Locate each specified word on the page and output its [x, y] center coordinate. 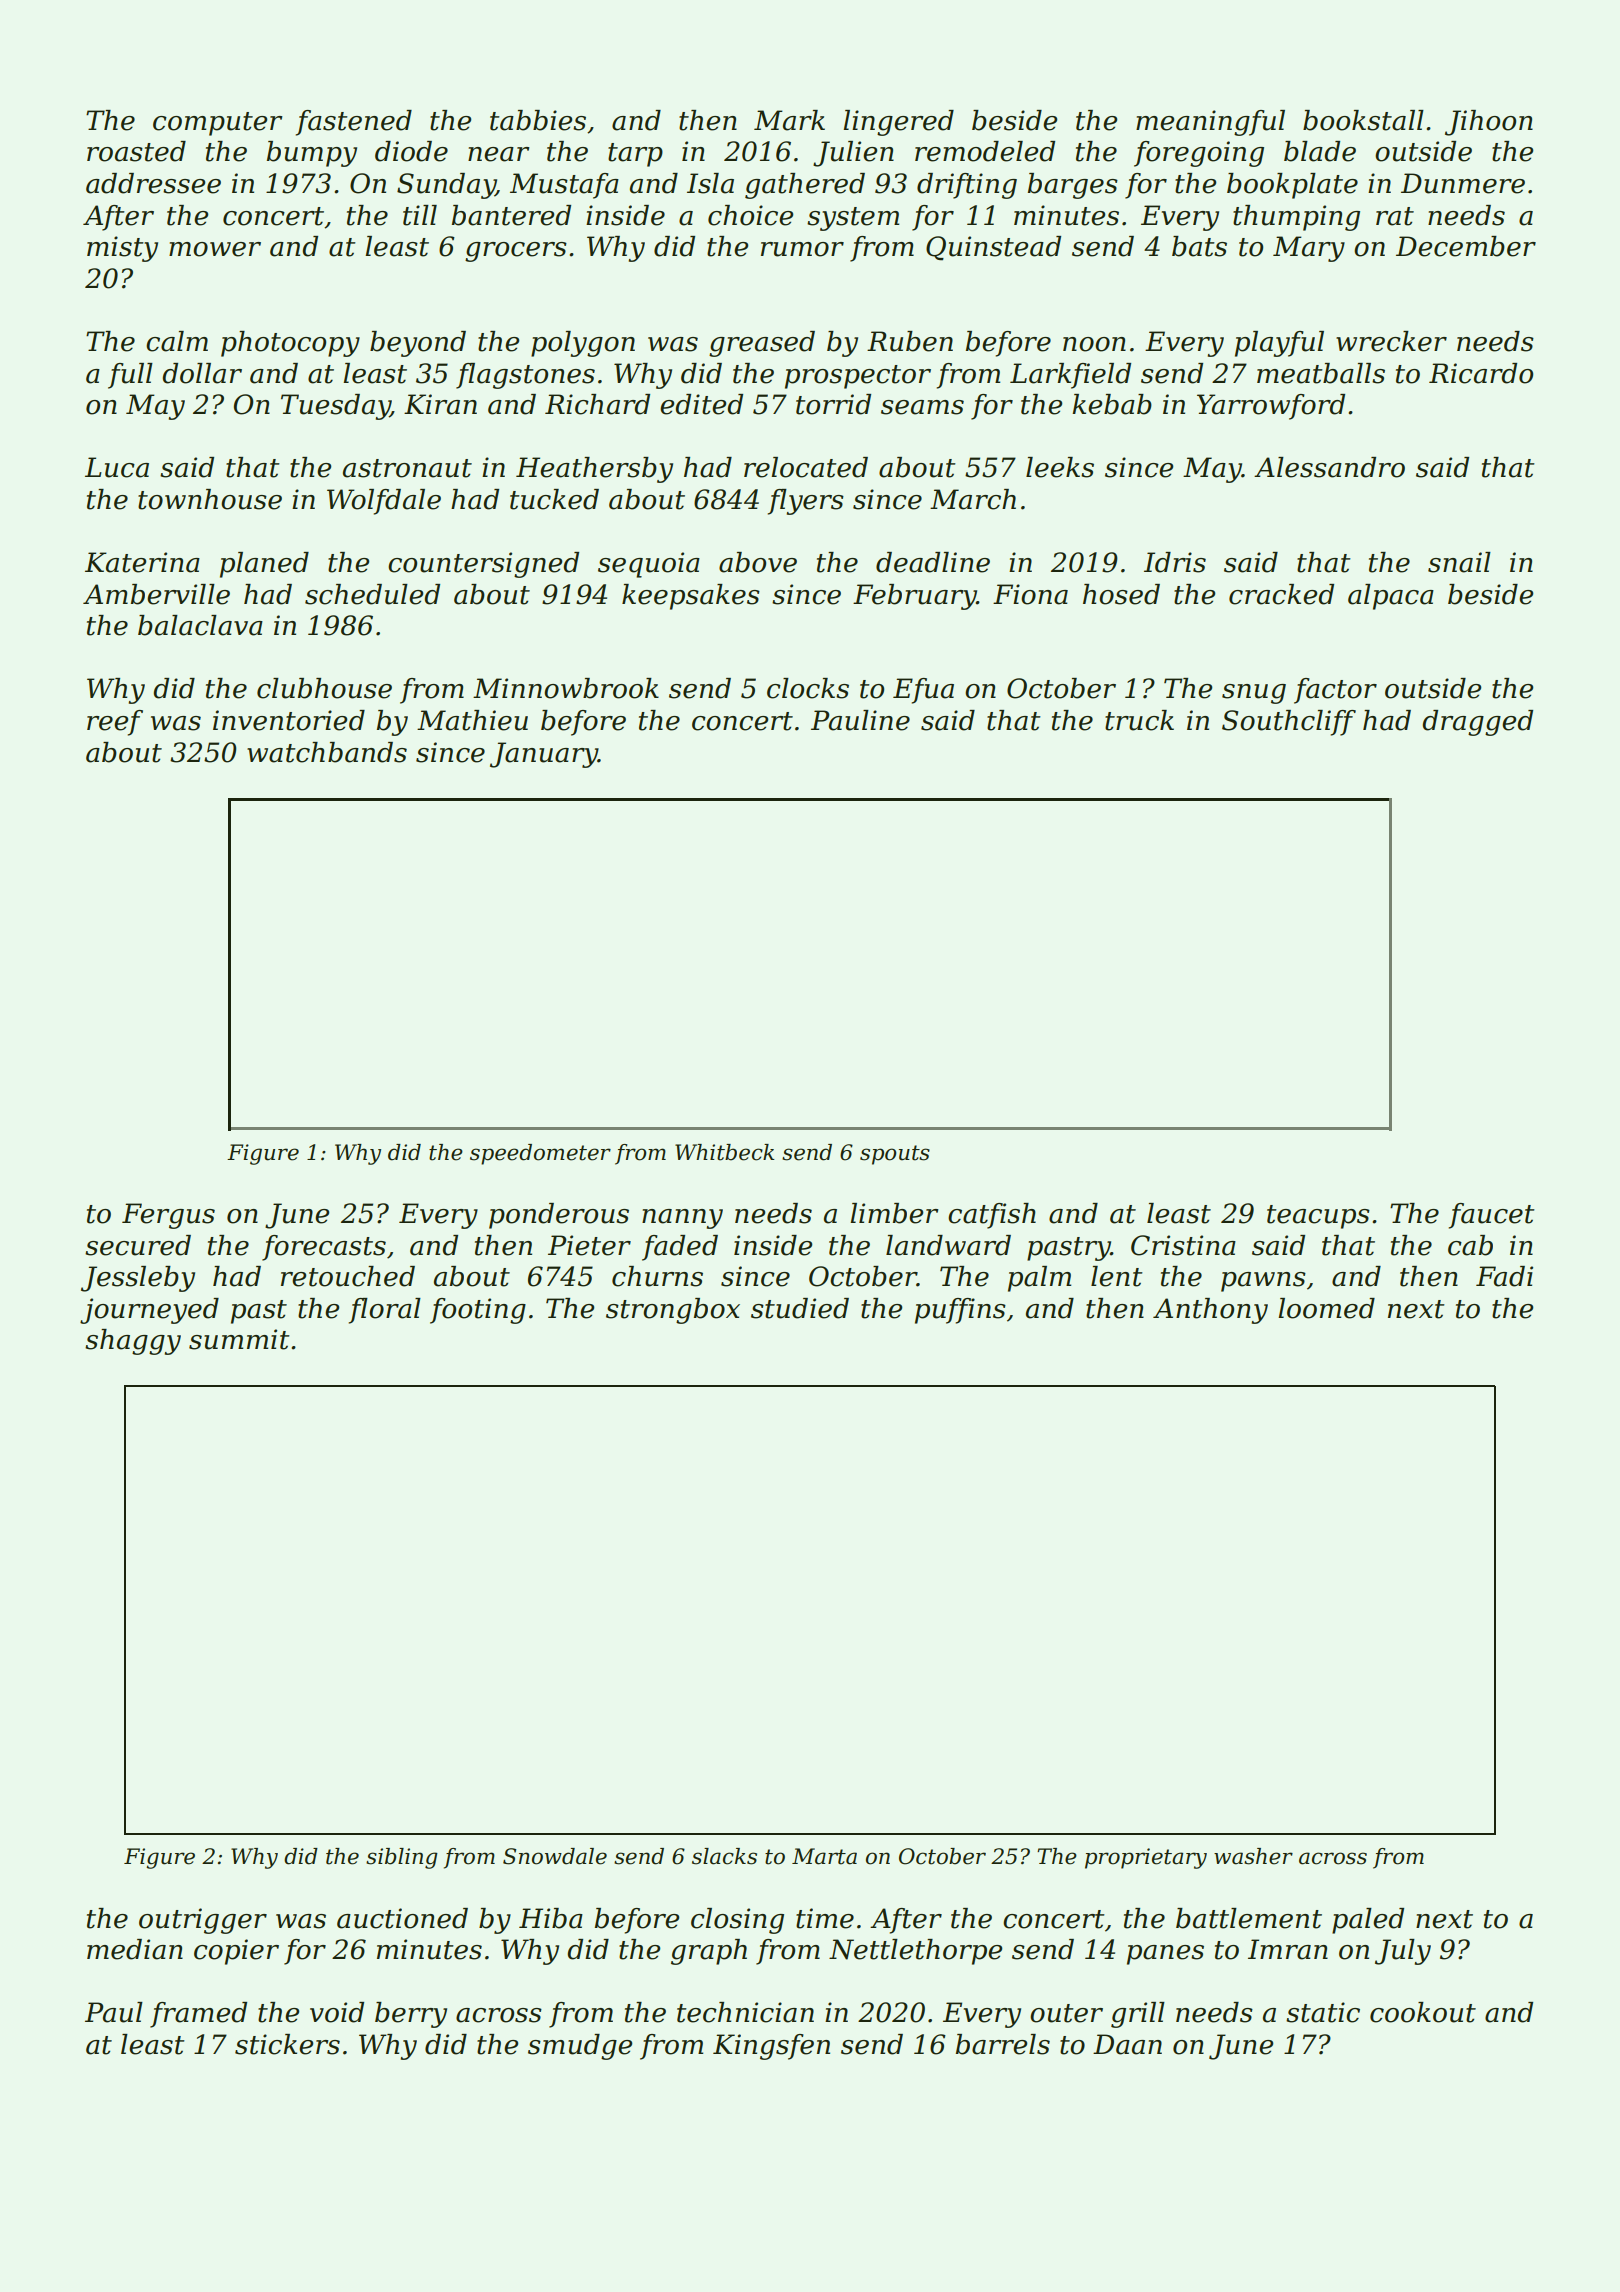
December [1466, 246]
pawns [1263, 1282]
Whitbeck [725, 1152]
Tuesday [335, 407]
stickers [287, 2044]
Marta [824, 1856]
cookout [1423, 2012]
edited [701, 404]
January [544, 755]
